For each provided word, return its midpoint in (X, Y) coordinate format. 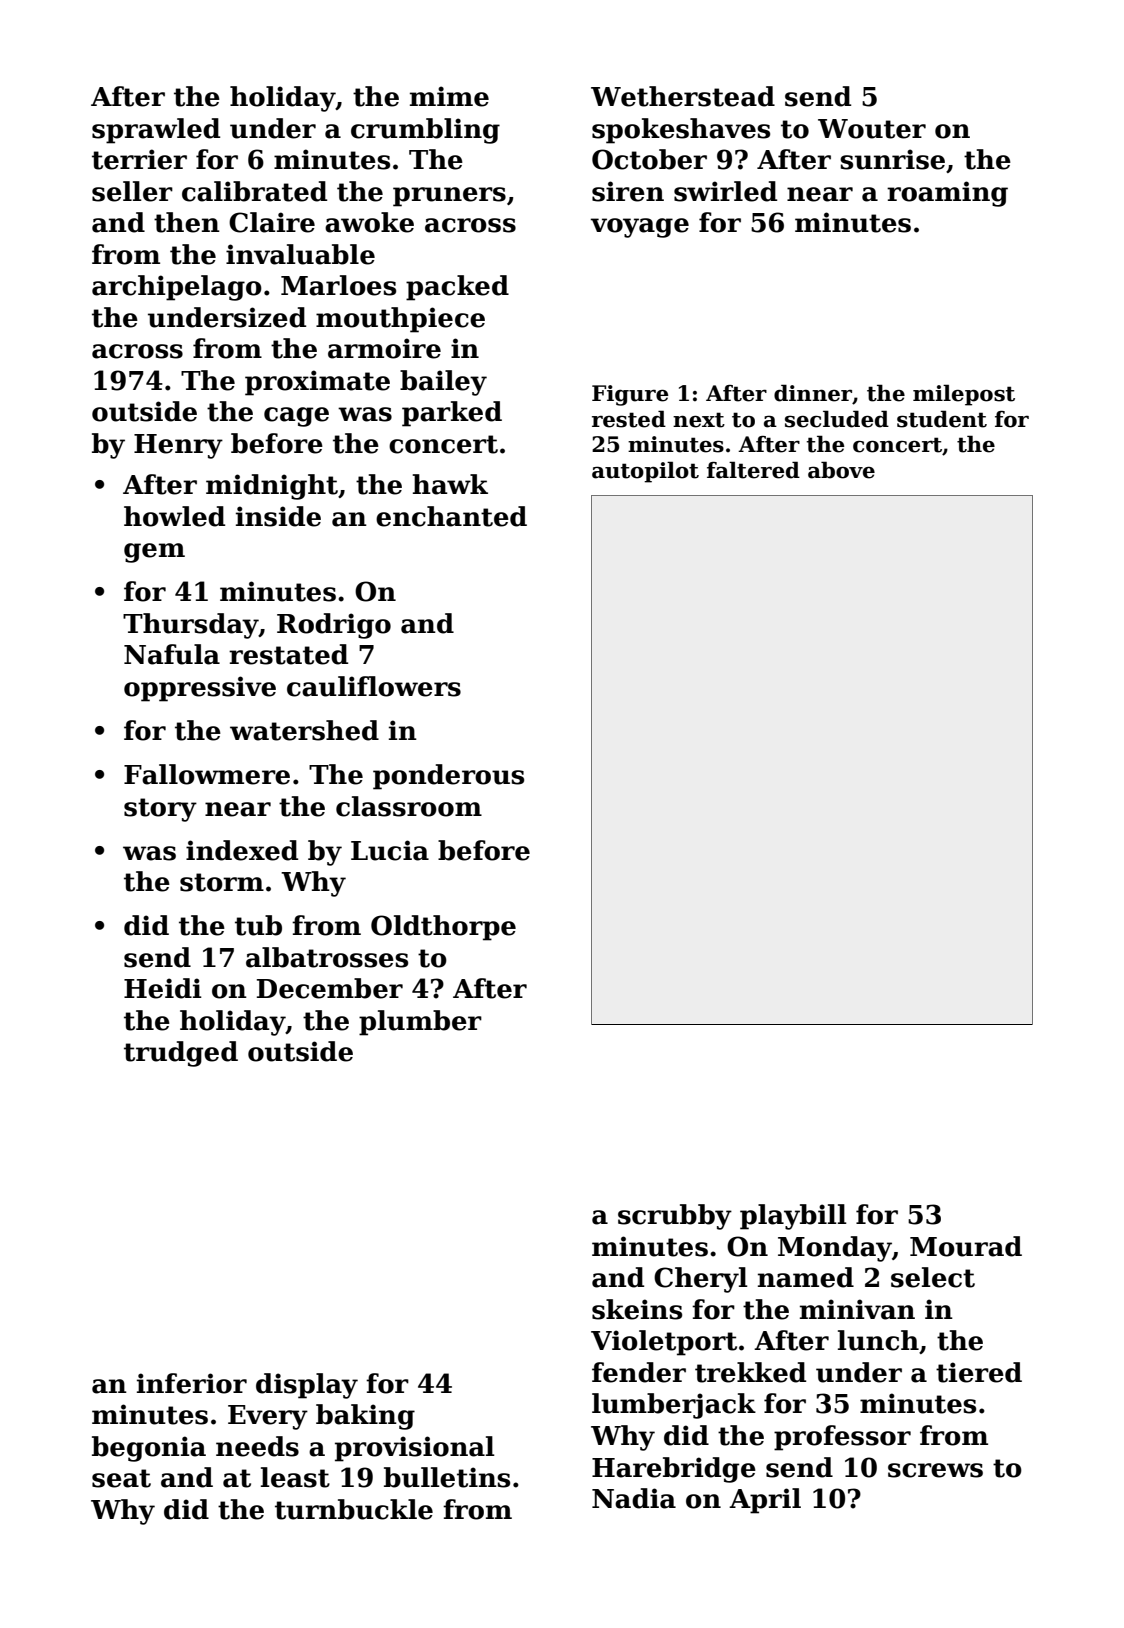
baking (365, 1417)
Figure (630, 395)
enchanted (451, 516)
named (806, 1277)
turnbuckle (354, 1509)
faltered (753, 470)
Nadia (634, 1498)
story (160, 810)
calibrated (254, 191)
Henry (178, 446)
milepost (964, 395)
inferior (192, 1383)
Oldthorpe (443, 928)
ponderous (448, 777)
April (765, 1501)
